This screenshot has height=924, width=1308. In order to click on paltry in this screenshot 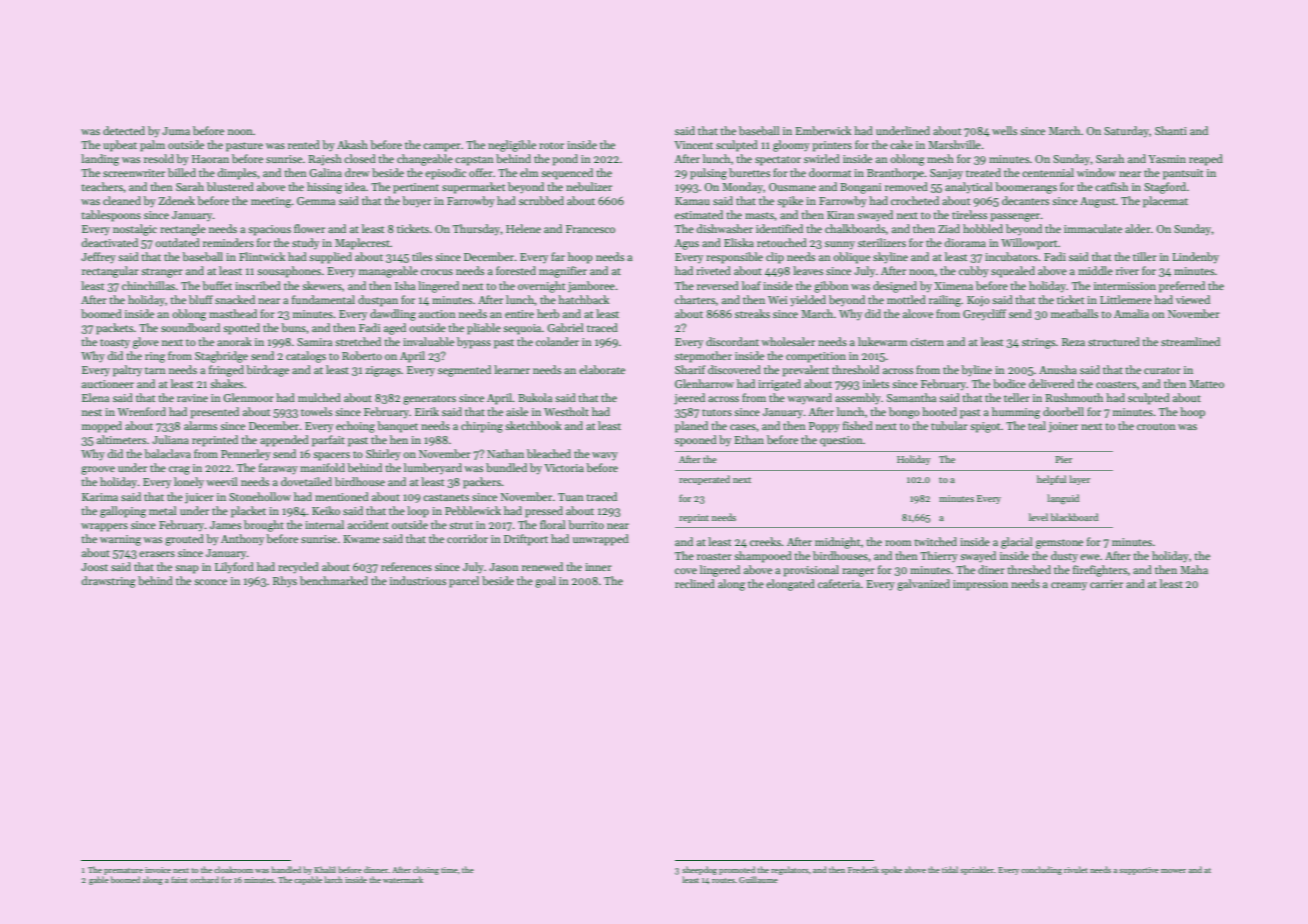, I will do `click(127, 371)`.
